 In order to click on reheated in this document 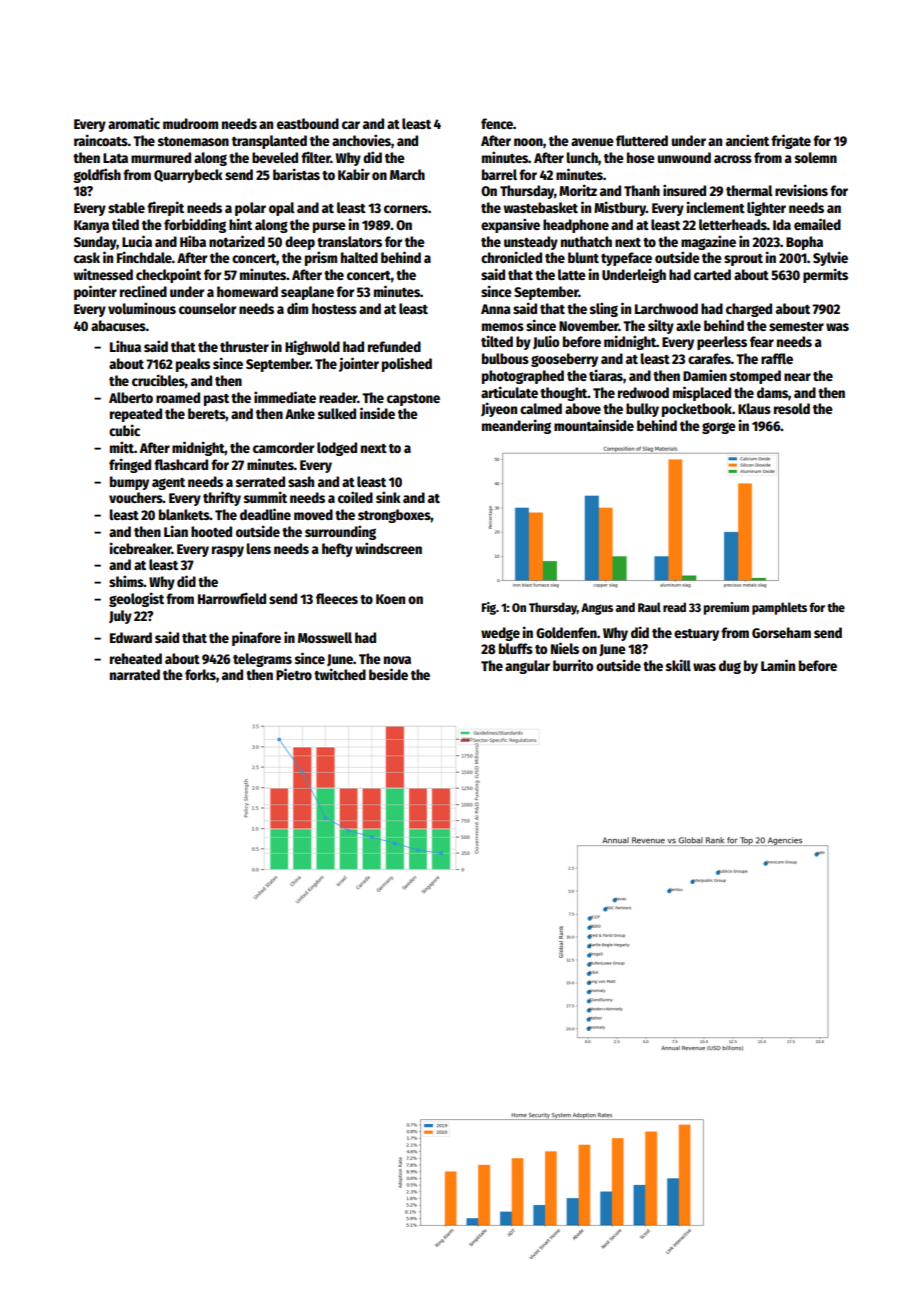, I will do `click(136, 658)`.
